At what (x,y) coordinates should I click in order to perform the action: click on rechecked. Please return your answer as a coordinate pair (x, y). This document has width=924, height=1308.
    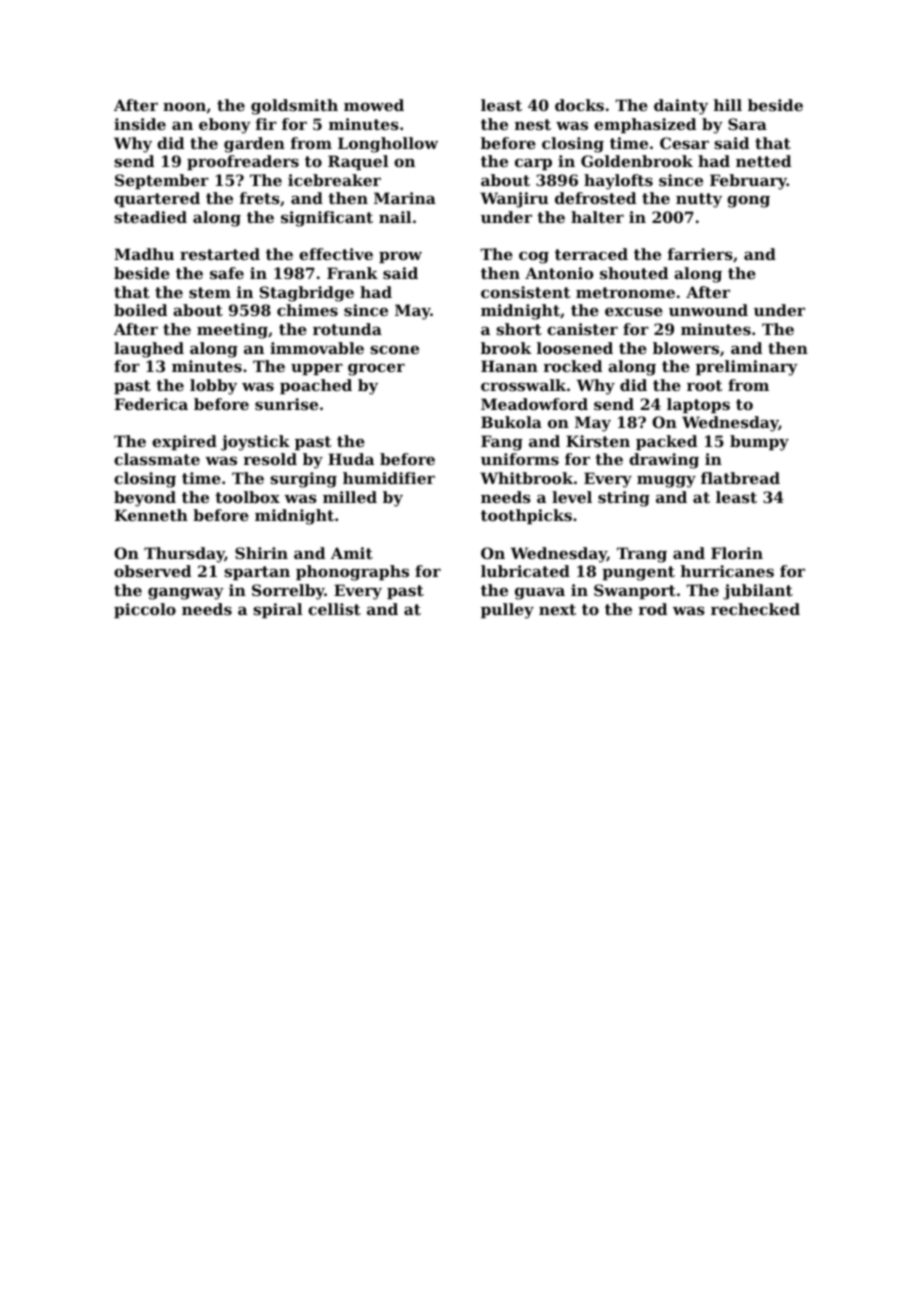
    Looking at the image, I should click on (755, 609).
